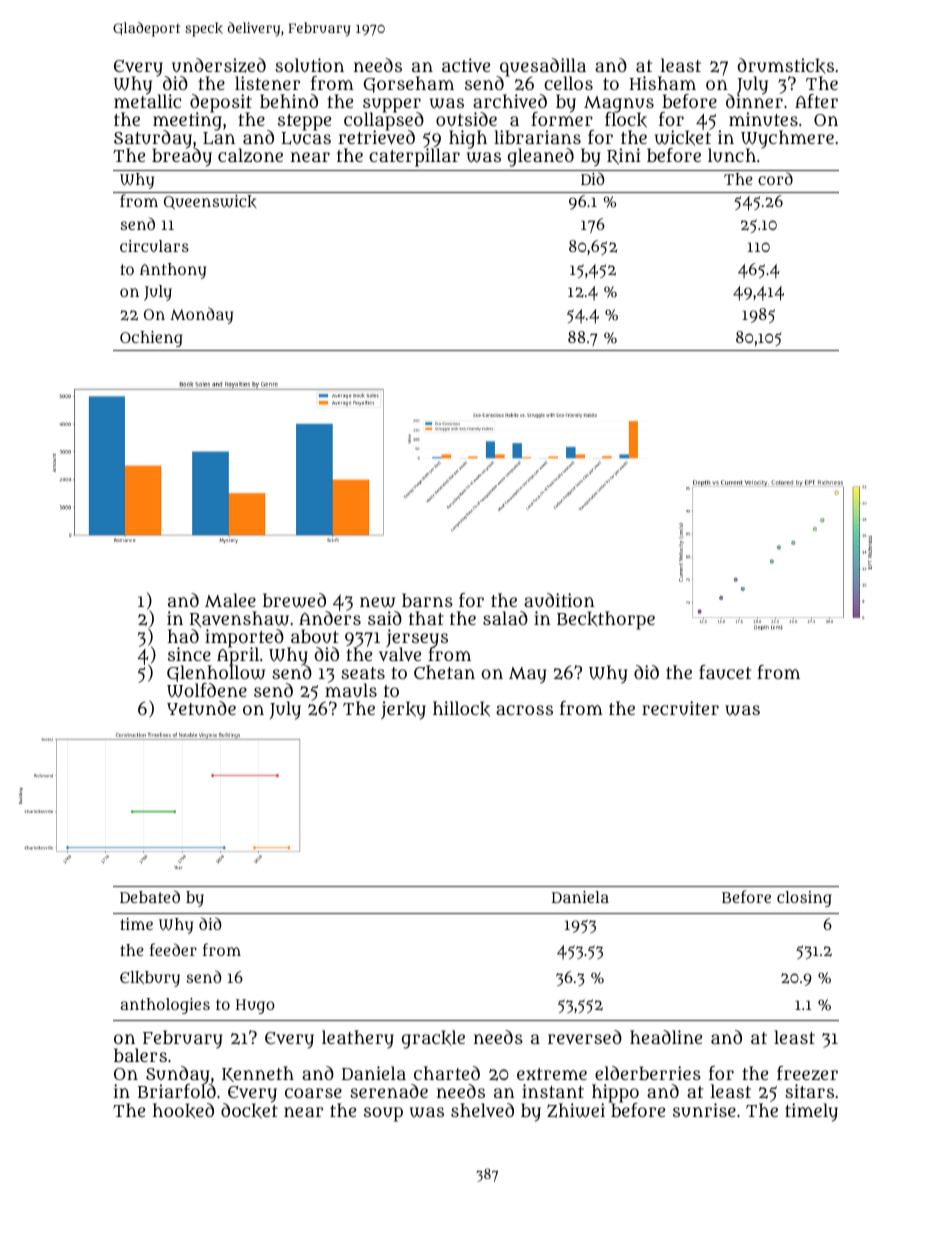 This screenshot has width=952, height=1233. What do you see at coordinates (732, 155) in the screenshot?
I see `lunch` at bounding box center [732, 155].
